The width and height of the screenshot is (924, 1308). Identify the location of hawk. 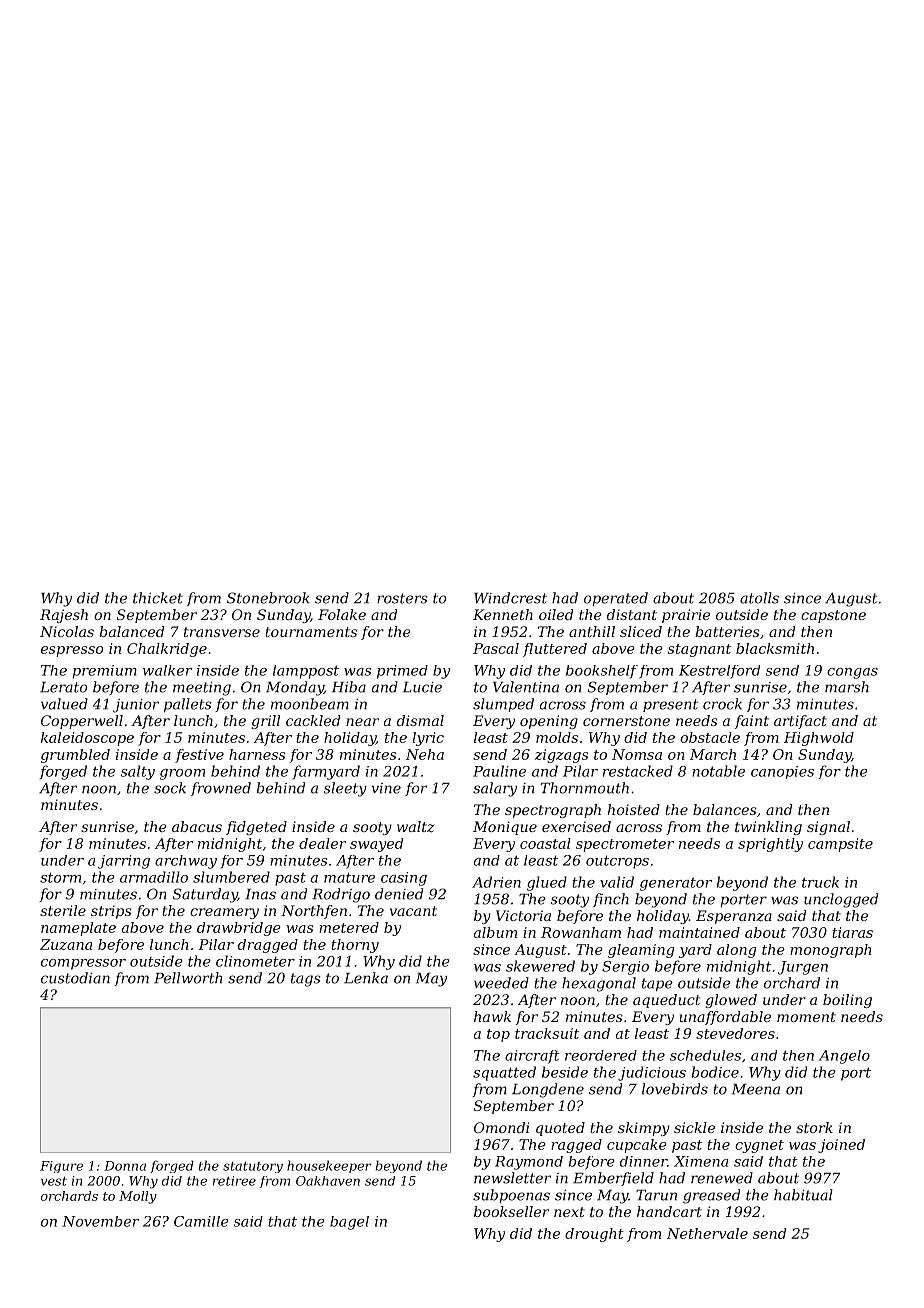
(492, 1016).
